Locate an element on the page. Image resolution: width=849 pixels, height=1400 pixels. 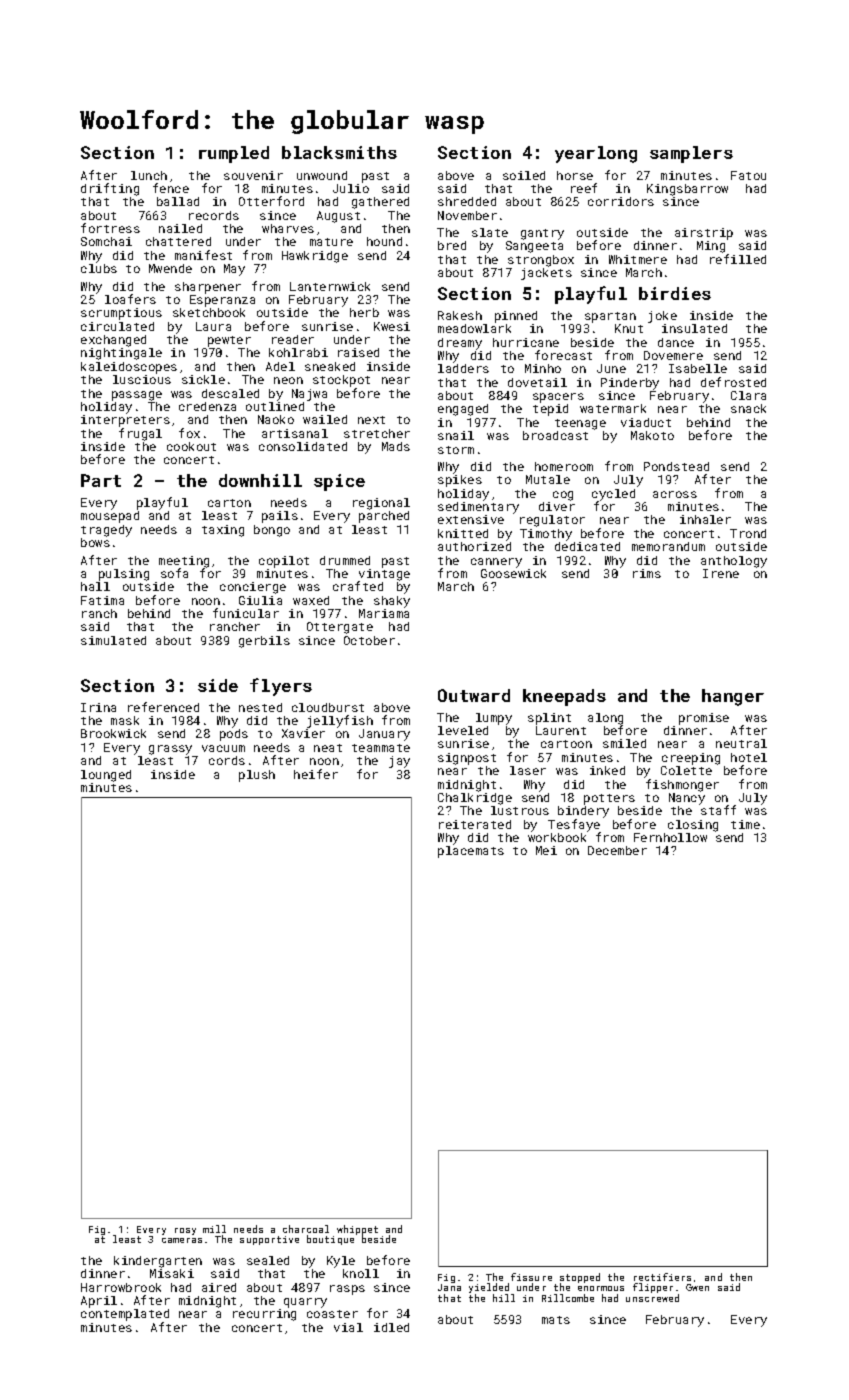
referenced is located at coordinates (163, 707).
